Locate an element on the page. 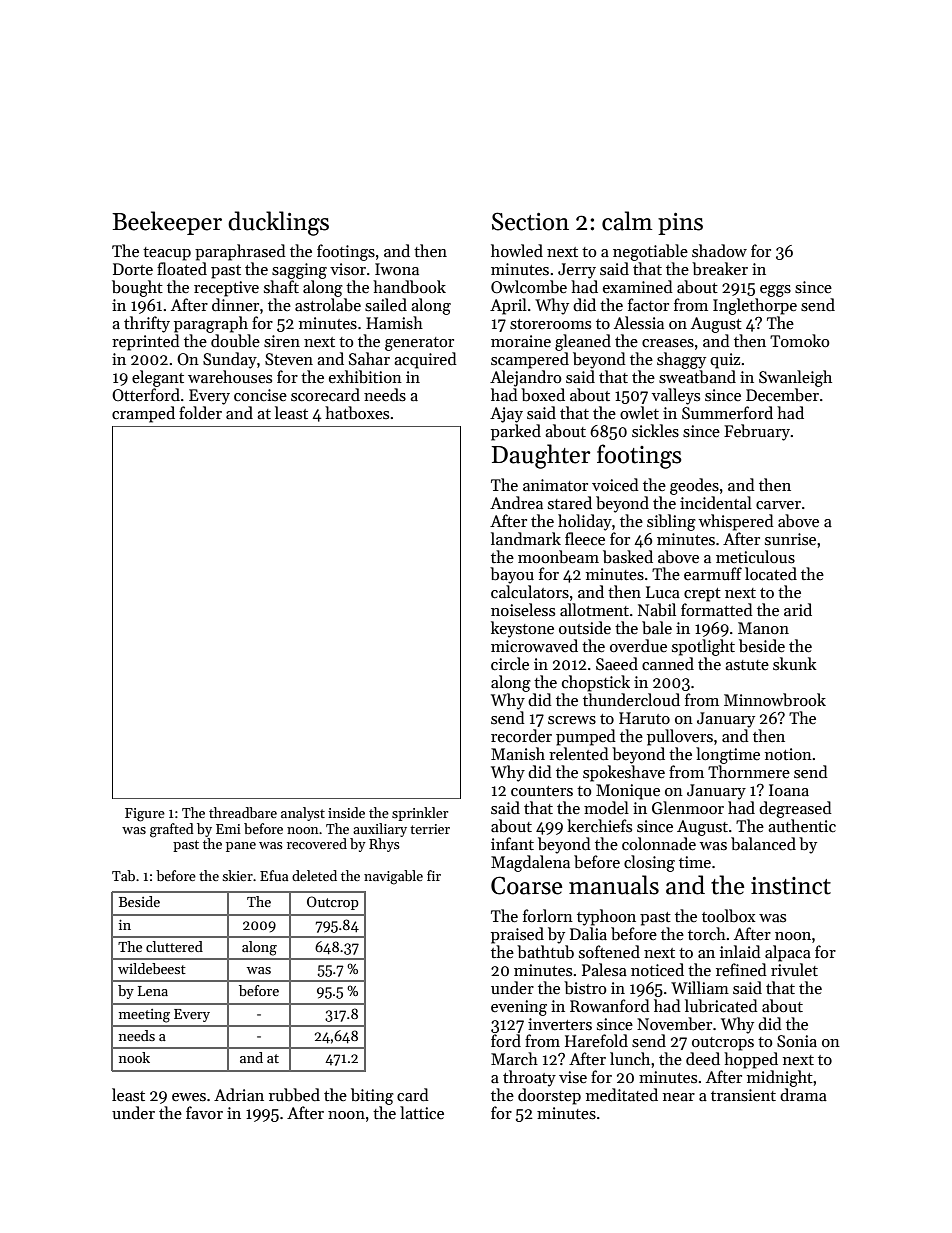 The width and height of the page is (952, 1233). shaggy is located at coordinates (681, 360).
